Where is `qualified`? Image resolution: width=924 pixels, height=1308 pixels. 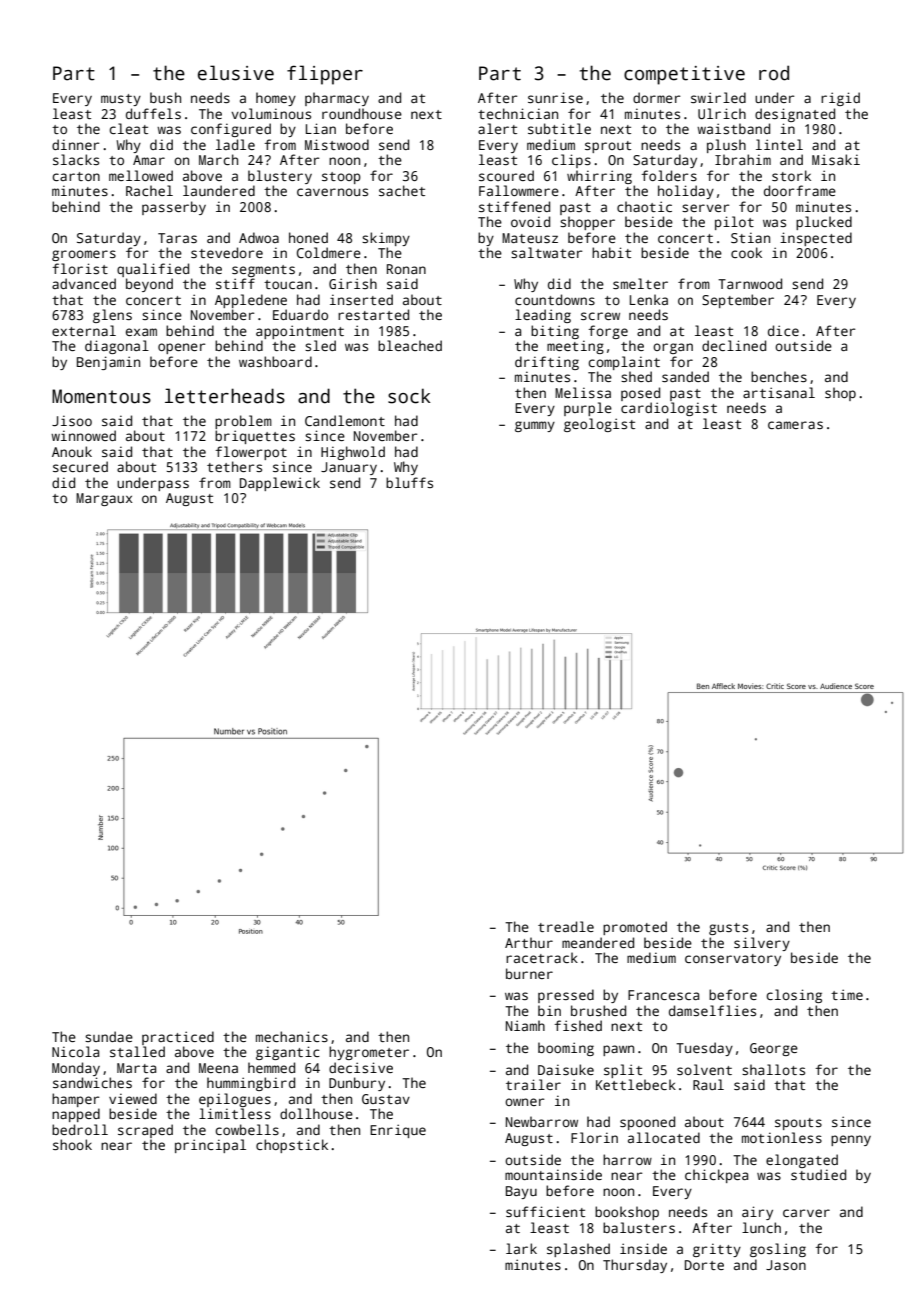
qualified is located at coordinates (153, 270).
